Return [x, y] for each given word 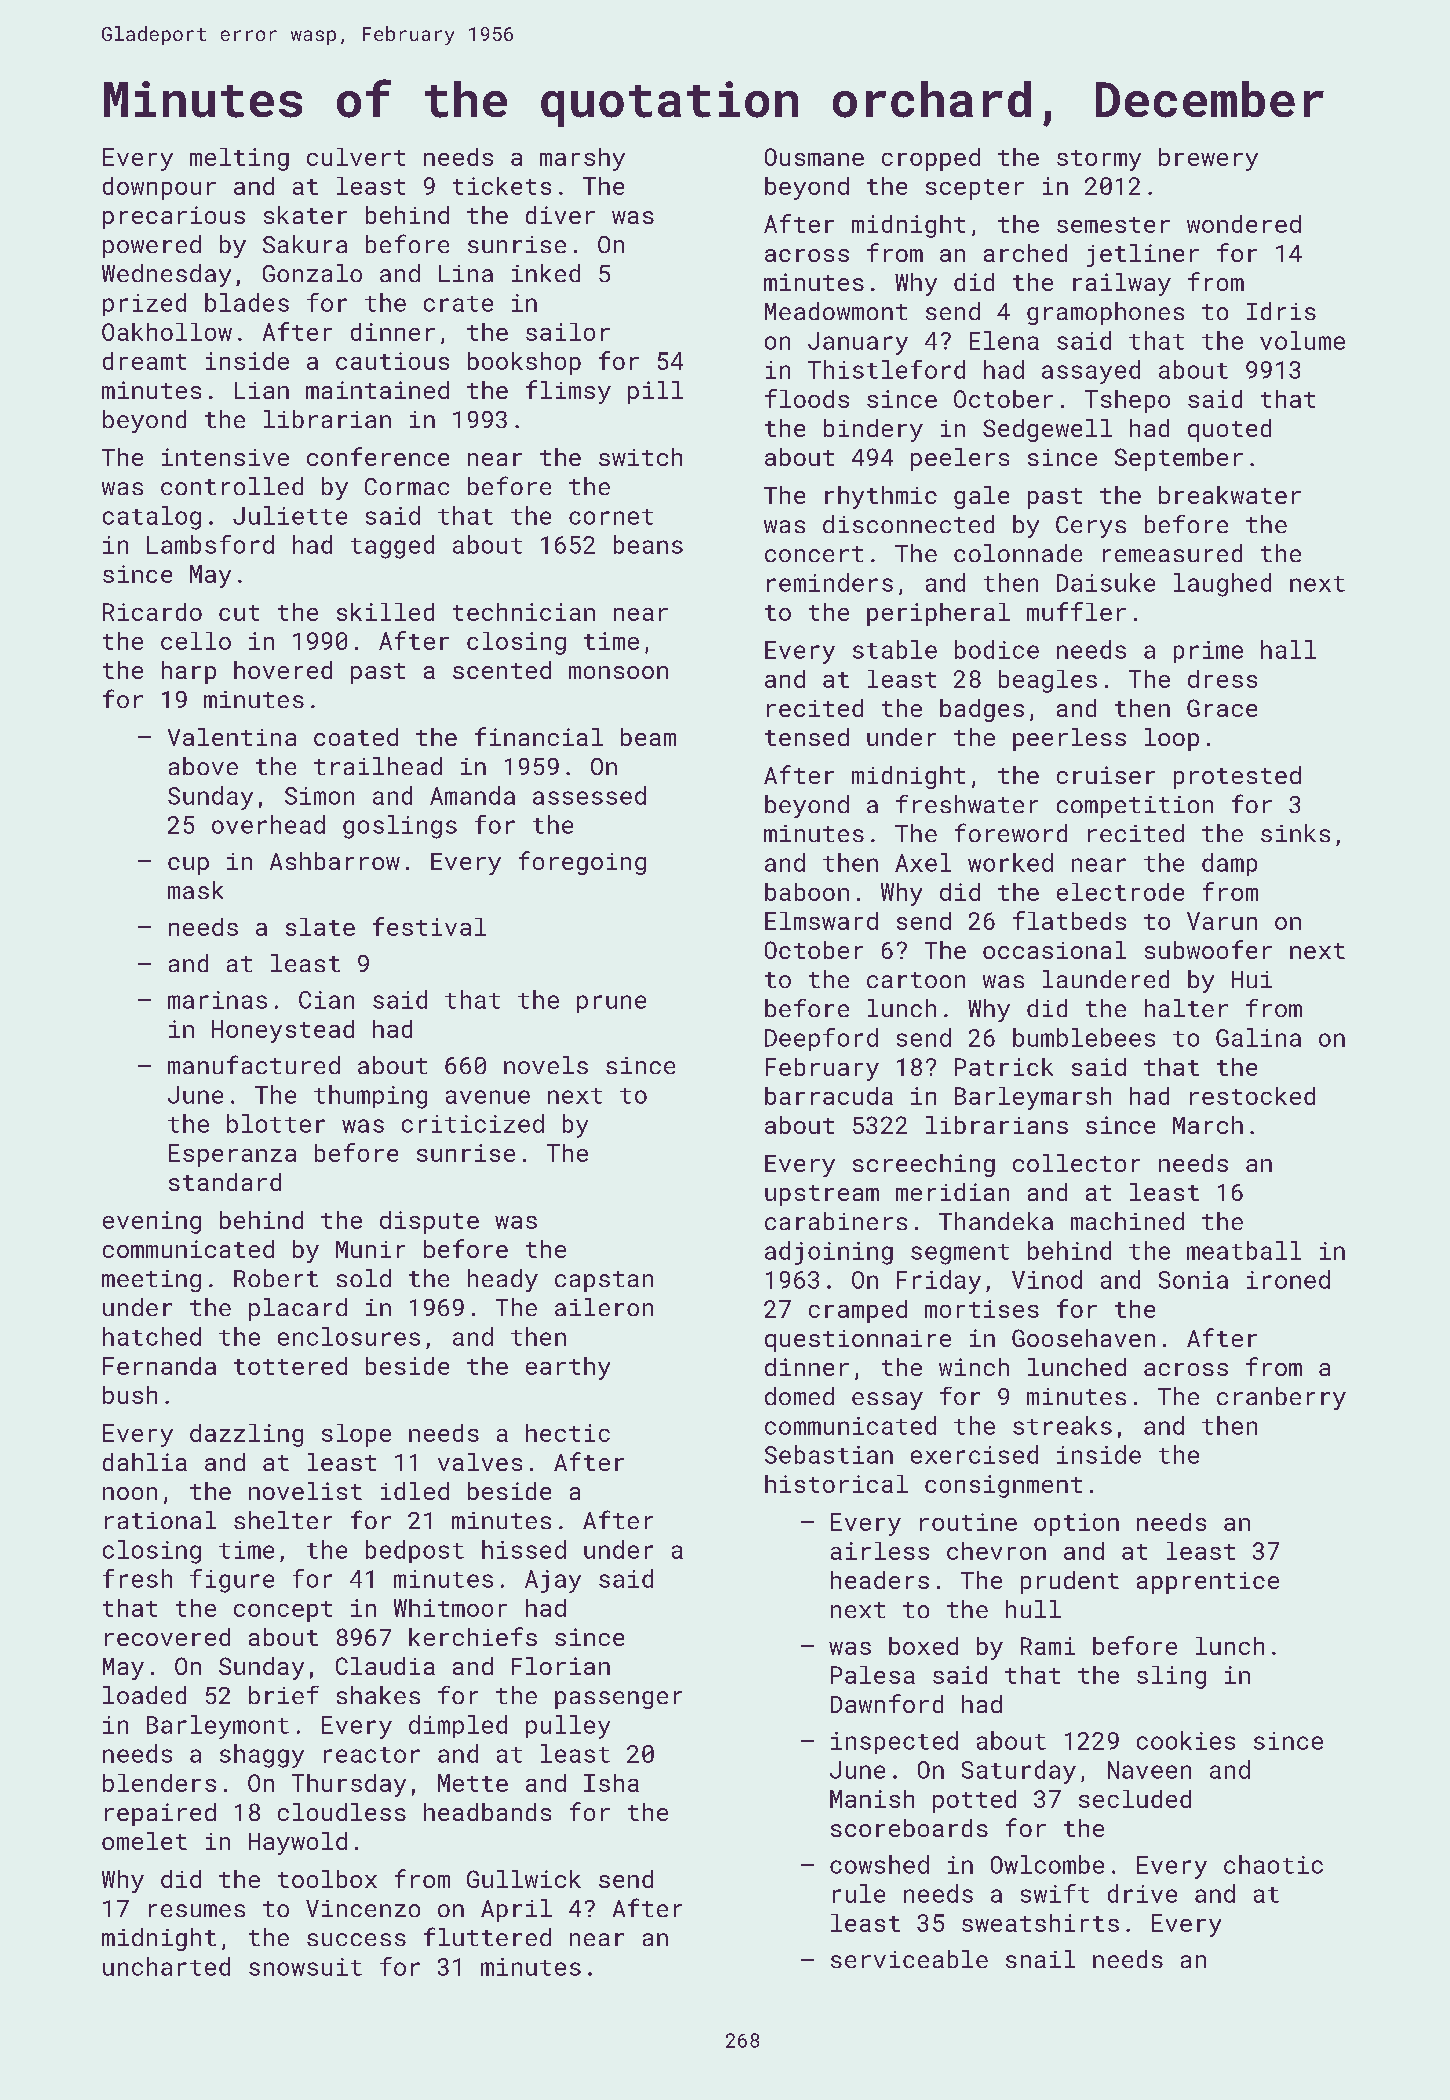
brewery [1208, 159]
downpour [159, 188]
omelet [144, 1841]
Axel [923, 862]
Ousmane [814, 157]
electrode [1120, 892]
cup [188, 866]
